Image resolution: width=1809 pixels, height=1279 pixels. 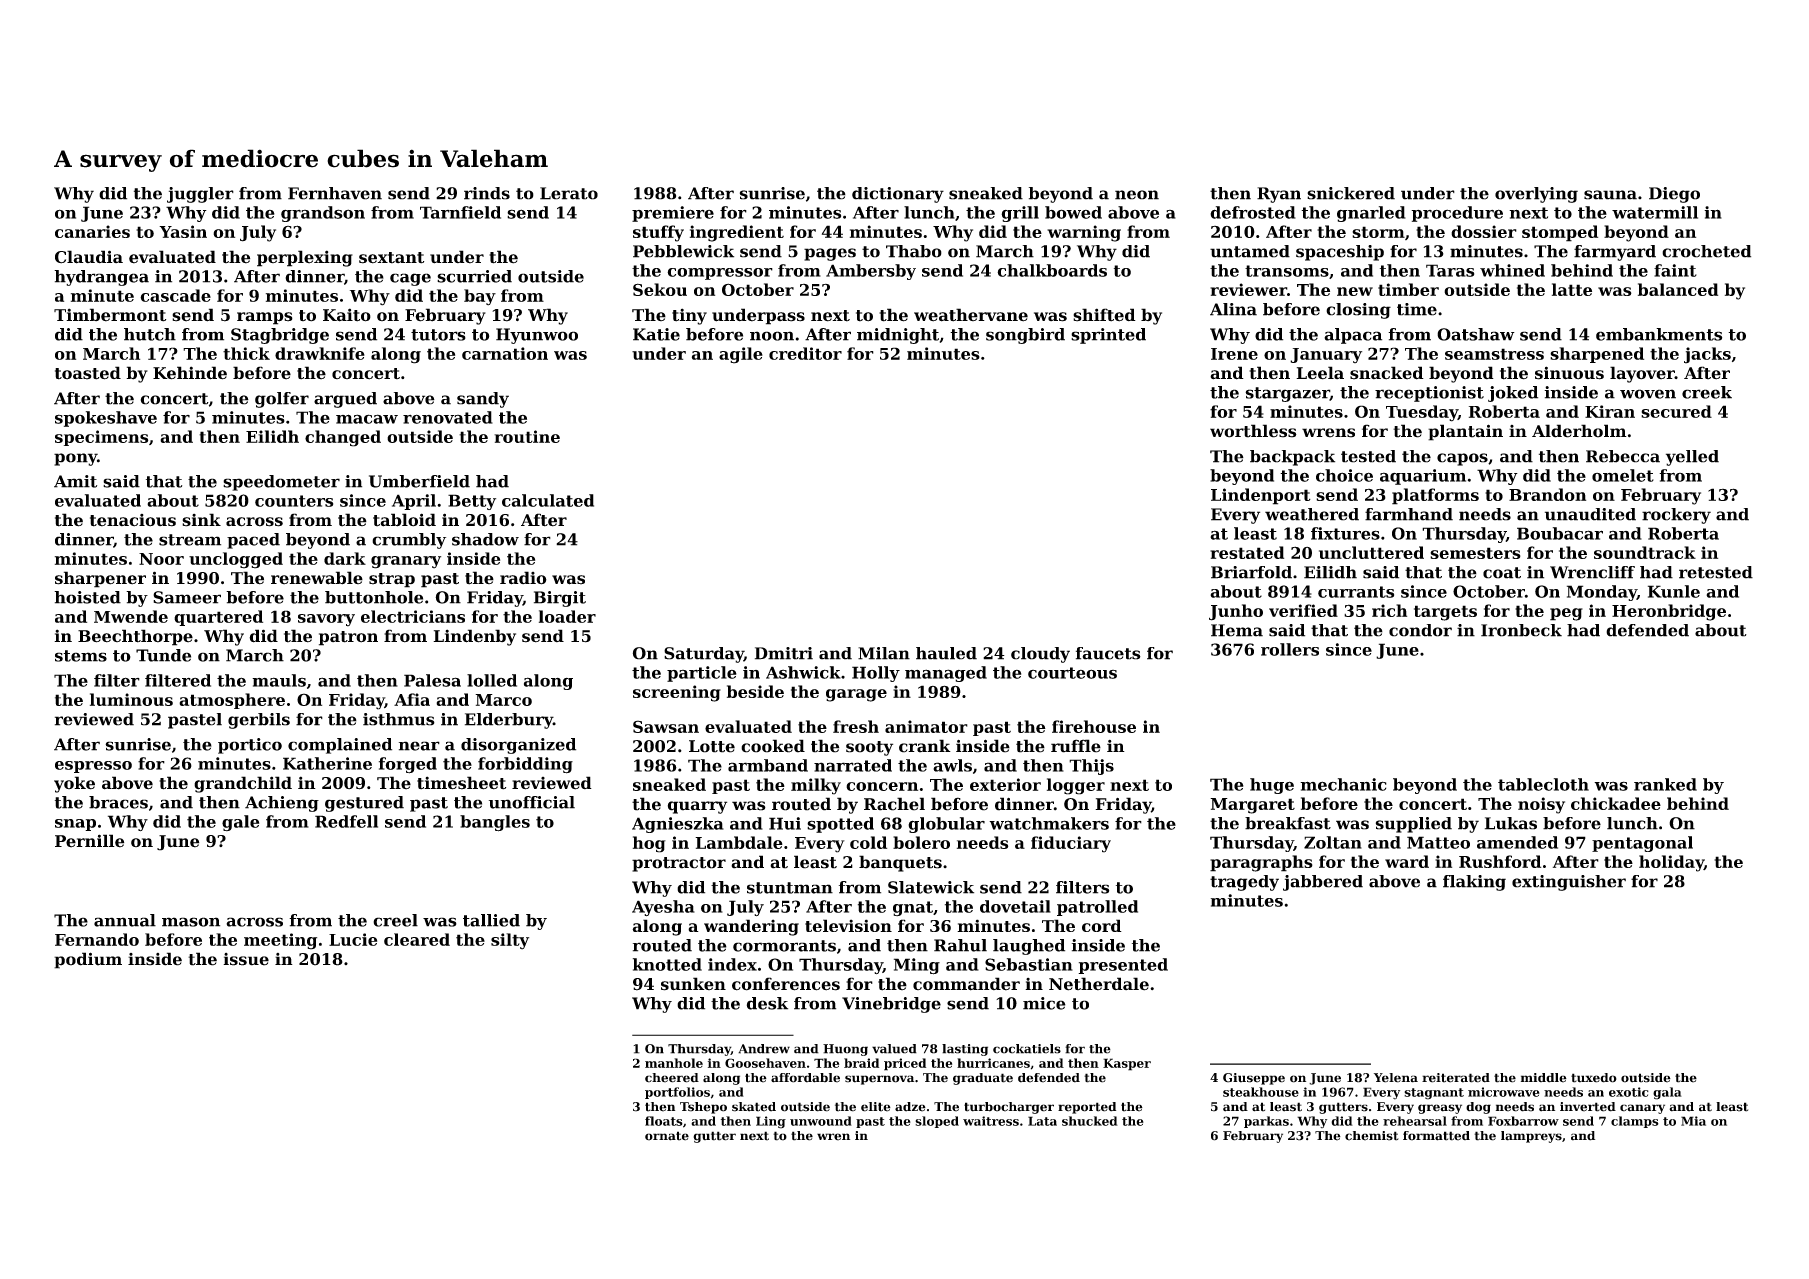 I want to click on mason, so click(x=191, y=922).
